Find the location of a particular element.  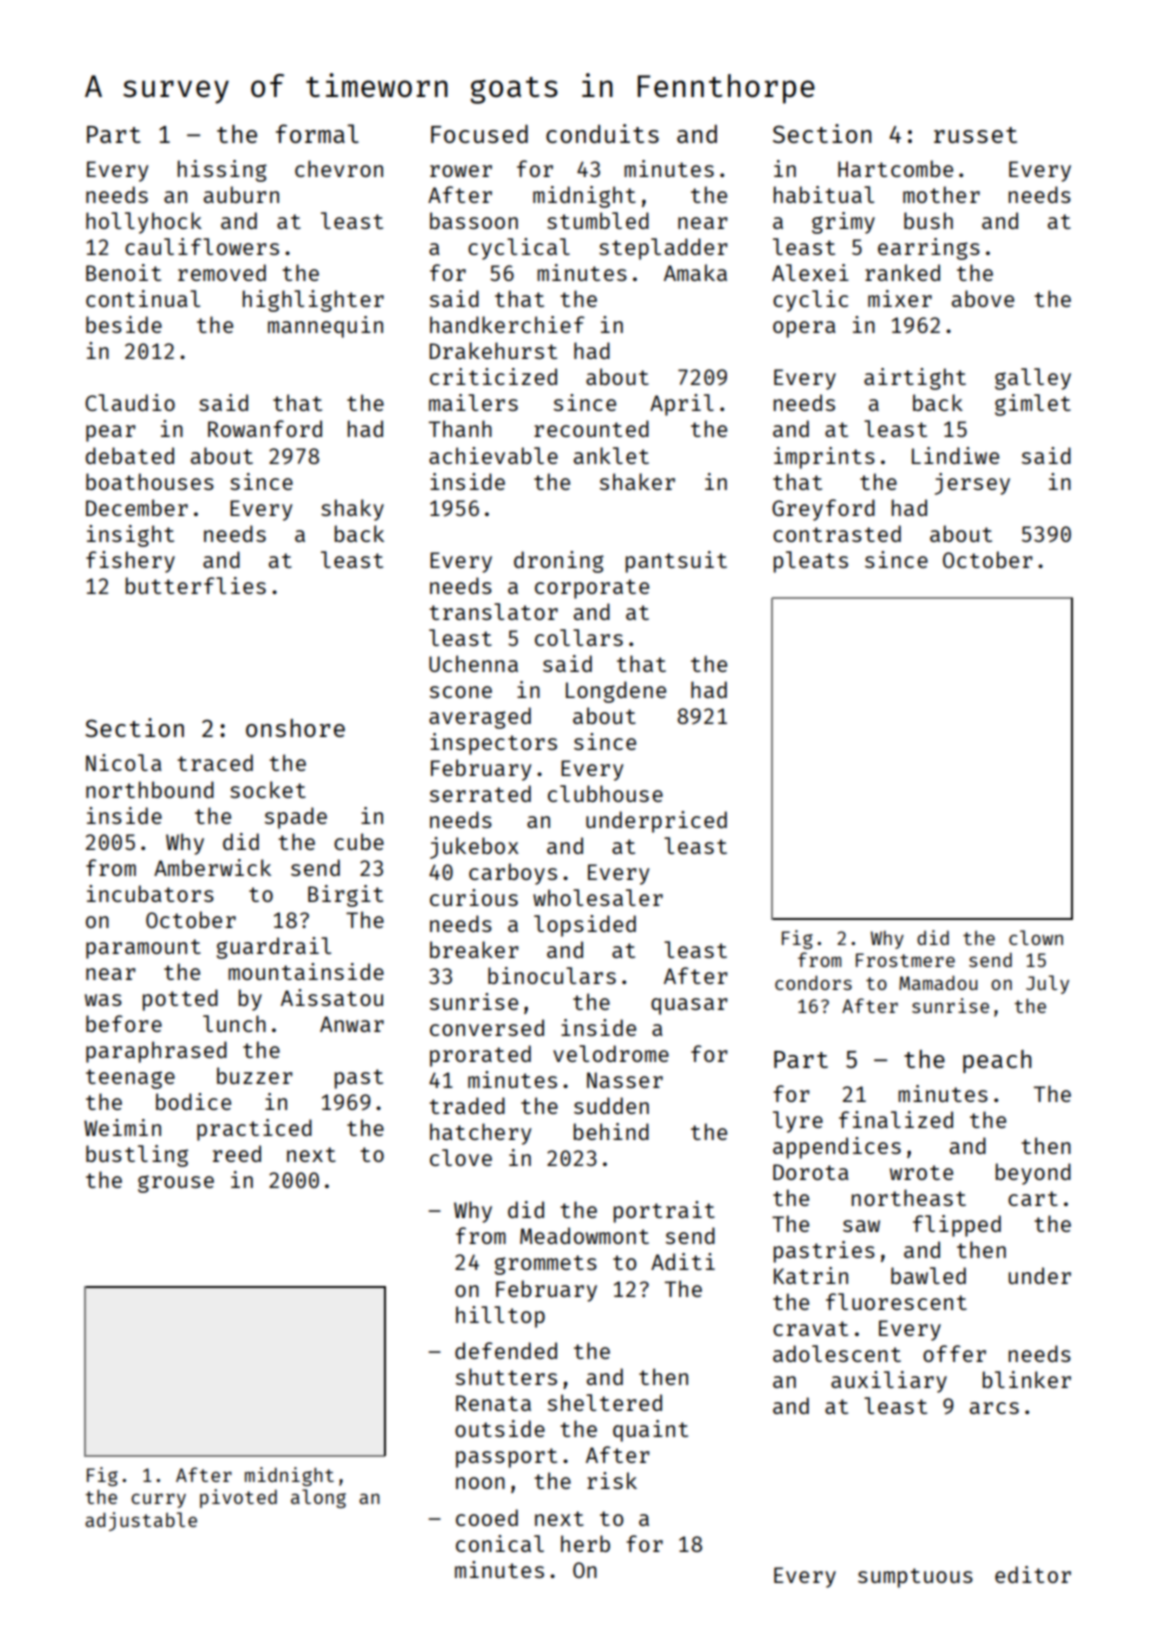

Frostmere is located at coordinates (905, 960).
